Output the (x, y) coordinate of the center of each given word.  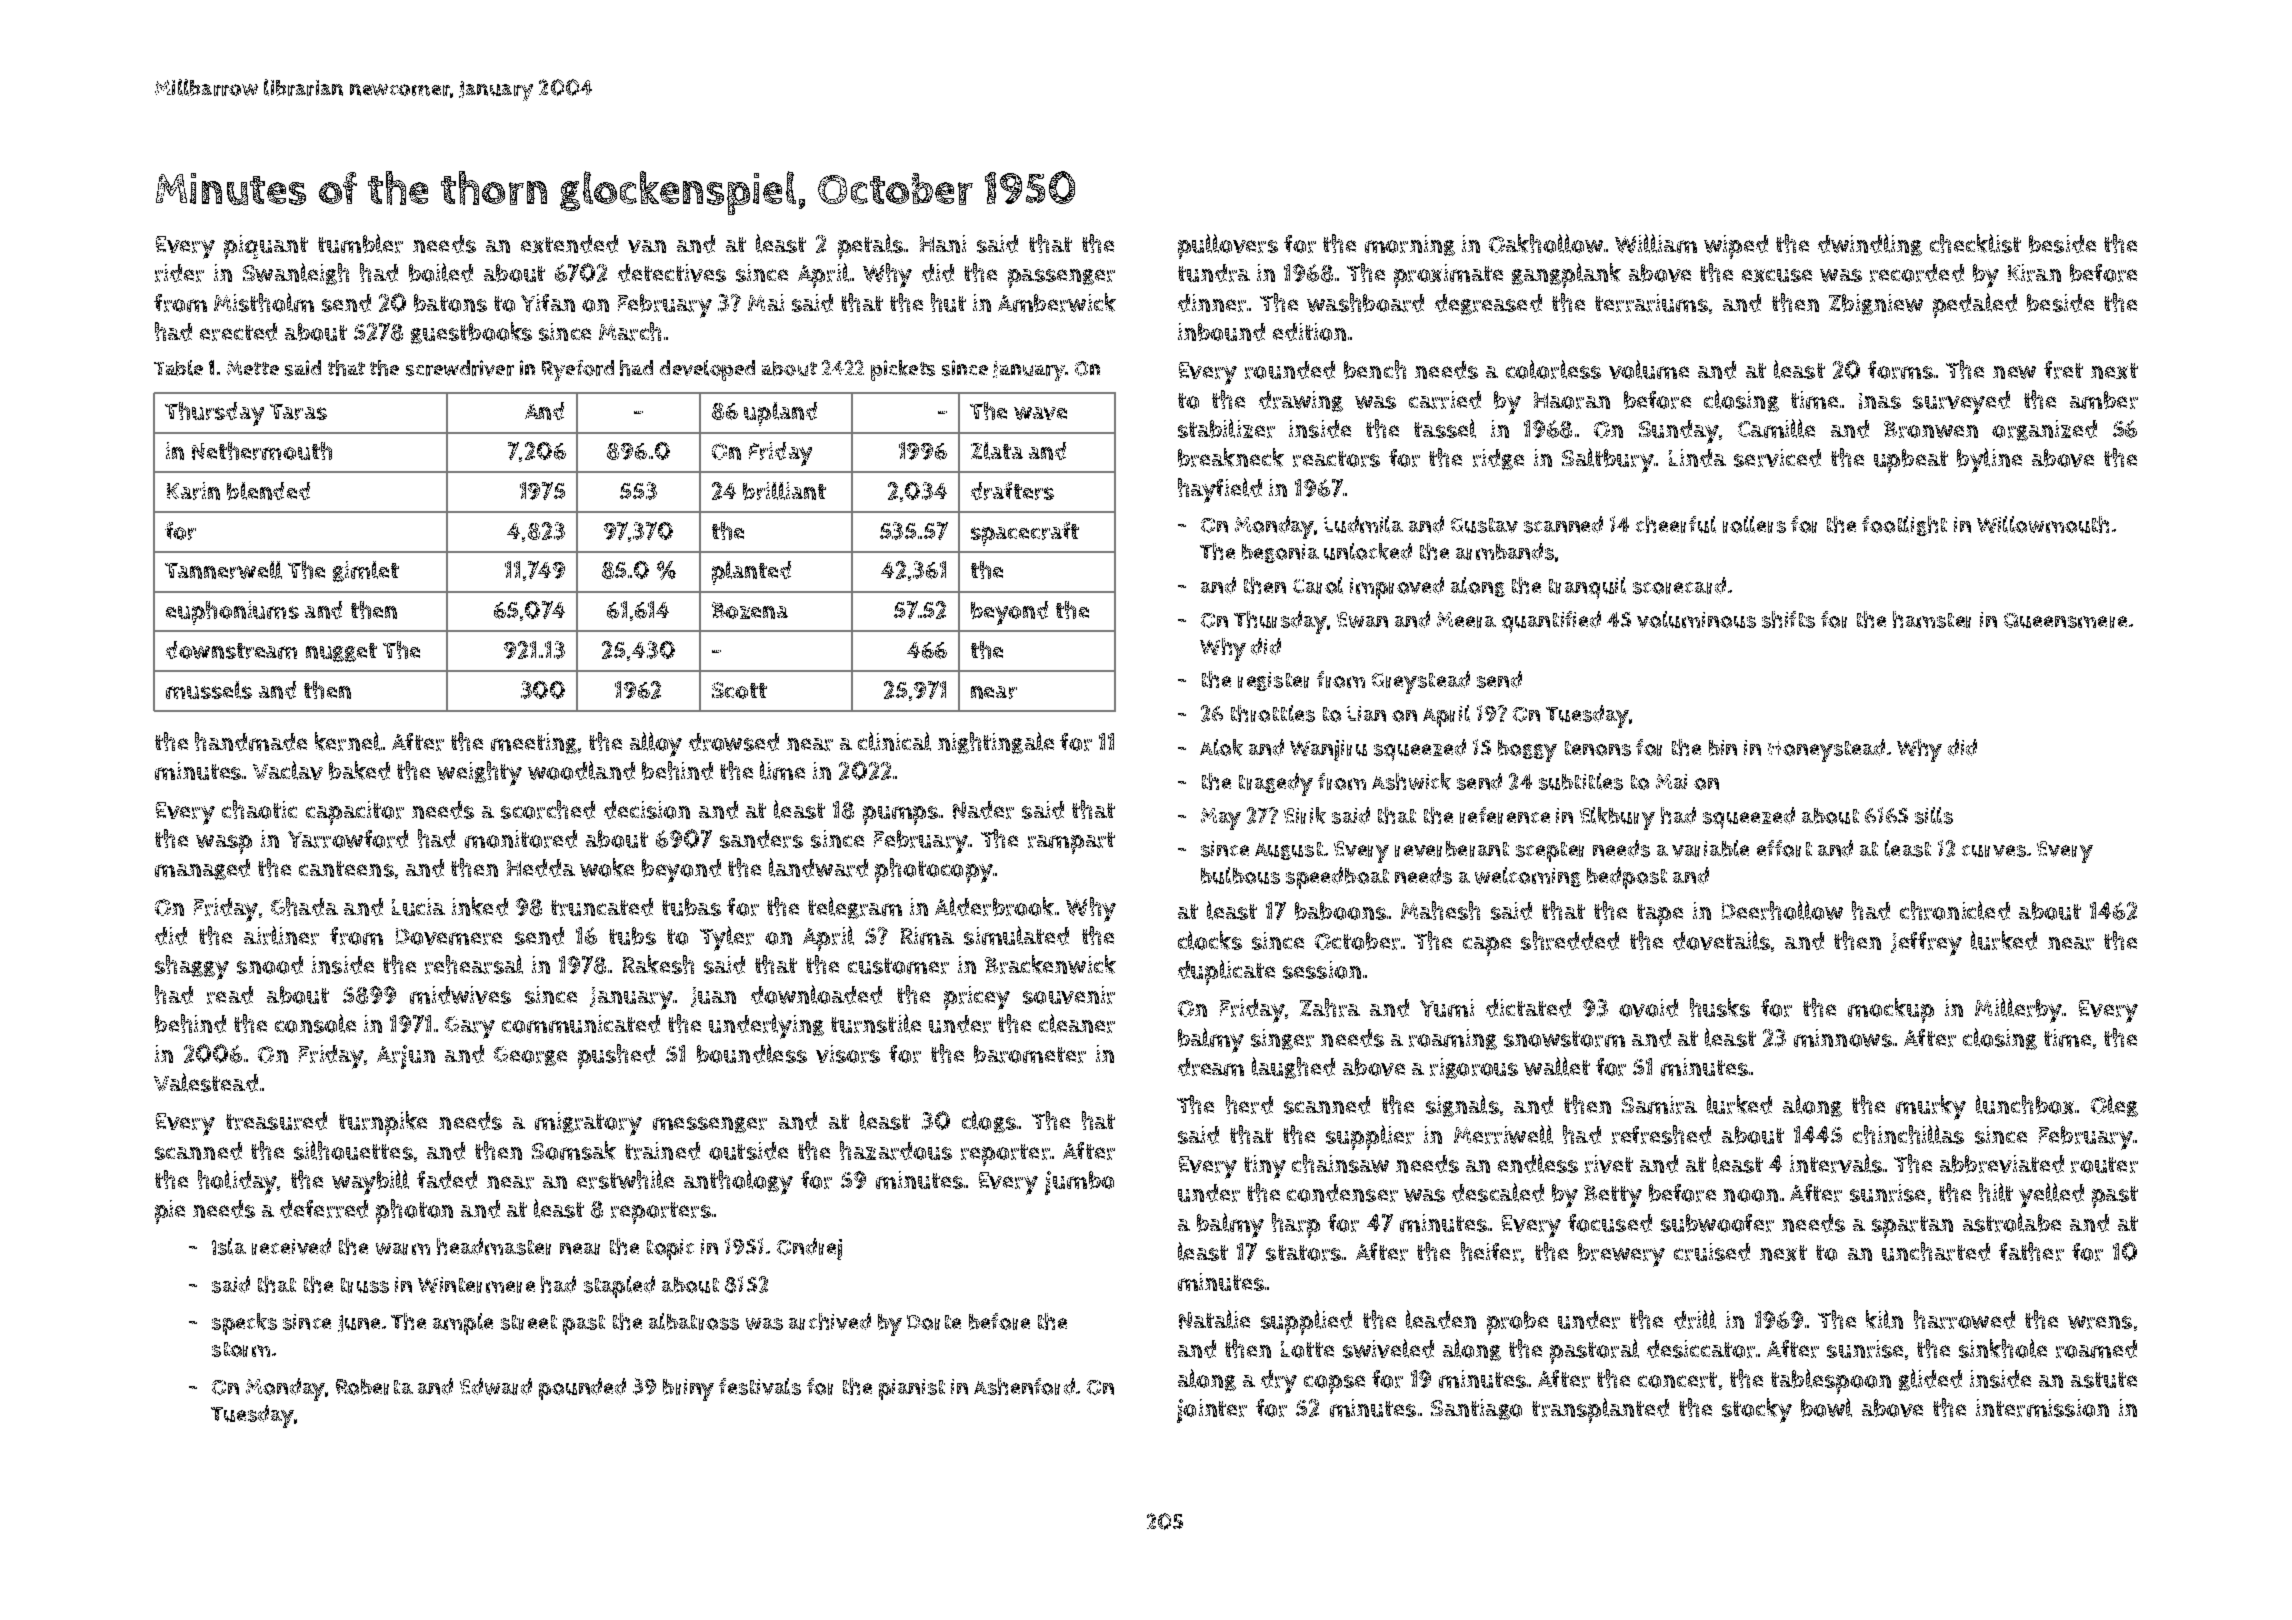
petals (870, 246)
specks (244, 1324)
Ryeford (578, 370)
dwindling (1870, 245)
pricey (977, 998)
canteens (346, 869)
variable (1710, 848)
